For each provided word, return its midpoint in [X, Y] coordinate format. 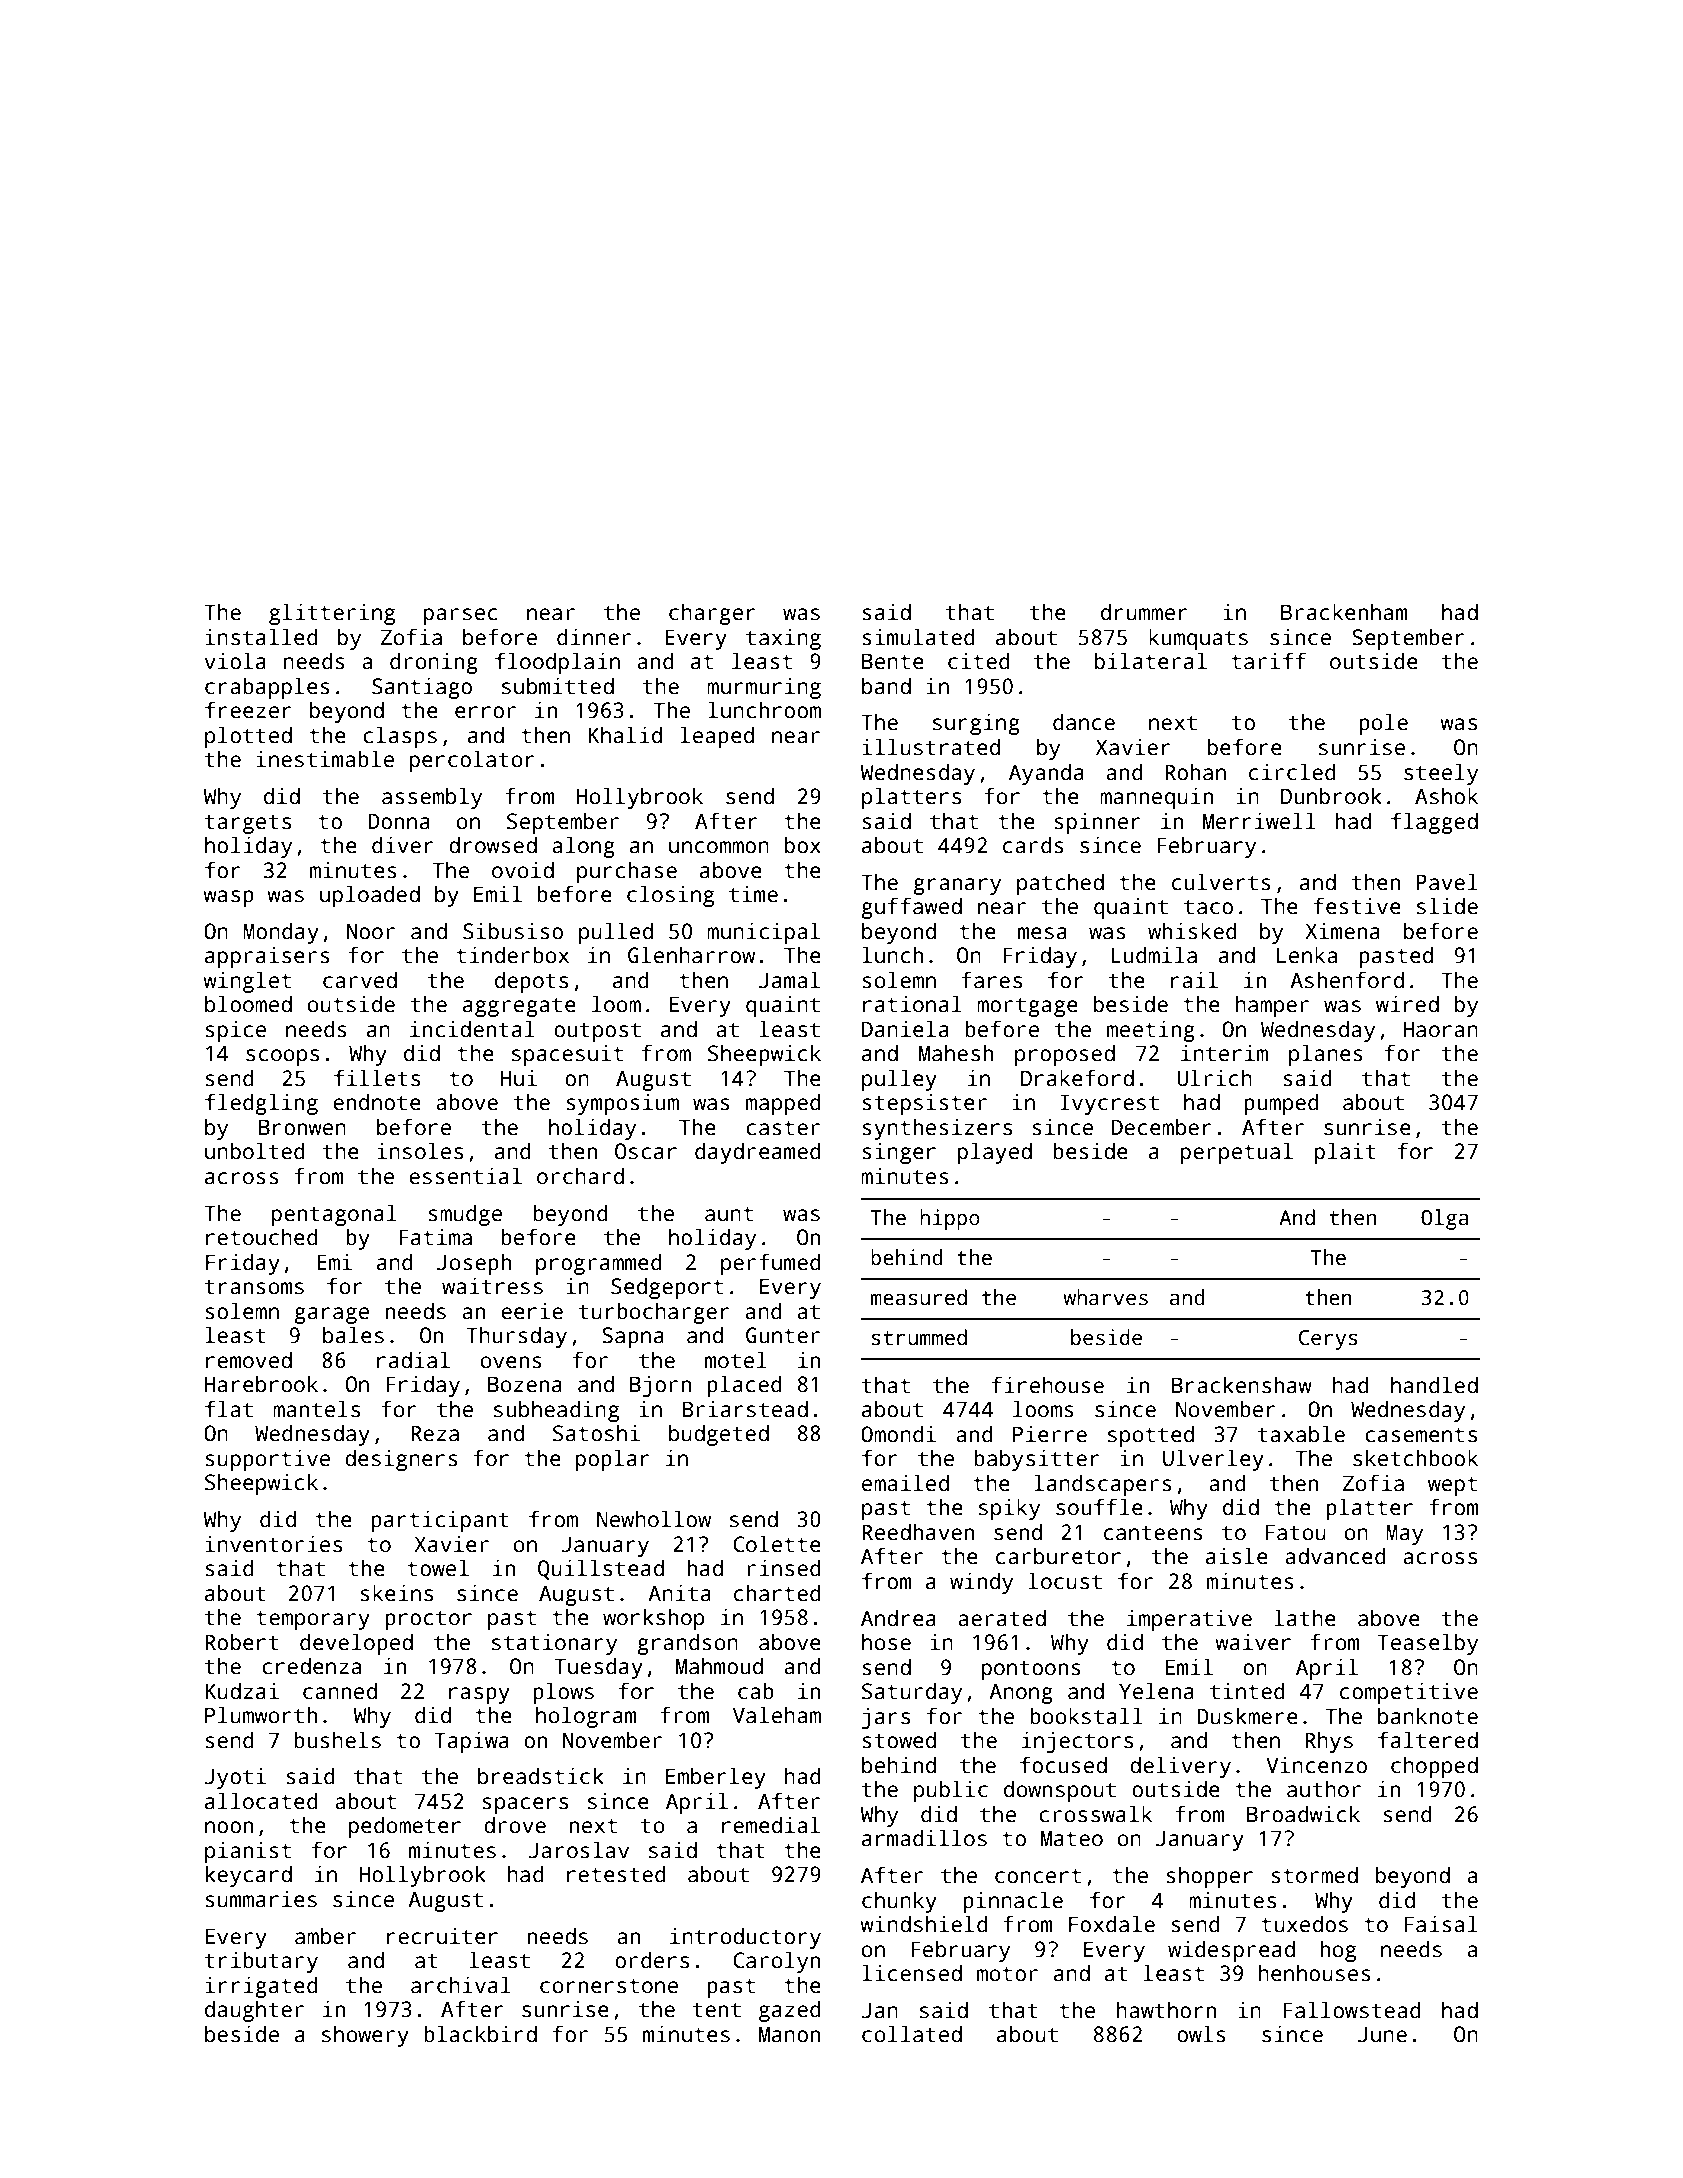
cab [756, 1691]
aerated [1002, 1618]
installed [261, 637]
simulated [918, 637]
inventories [273, 1544]
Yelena [1156, 1691]
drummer [1144, 612]
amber [325, 1936]
